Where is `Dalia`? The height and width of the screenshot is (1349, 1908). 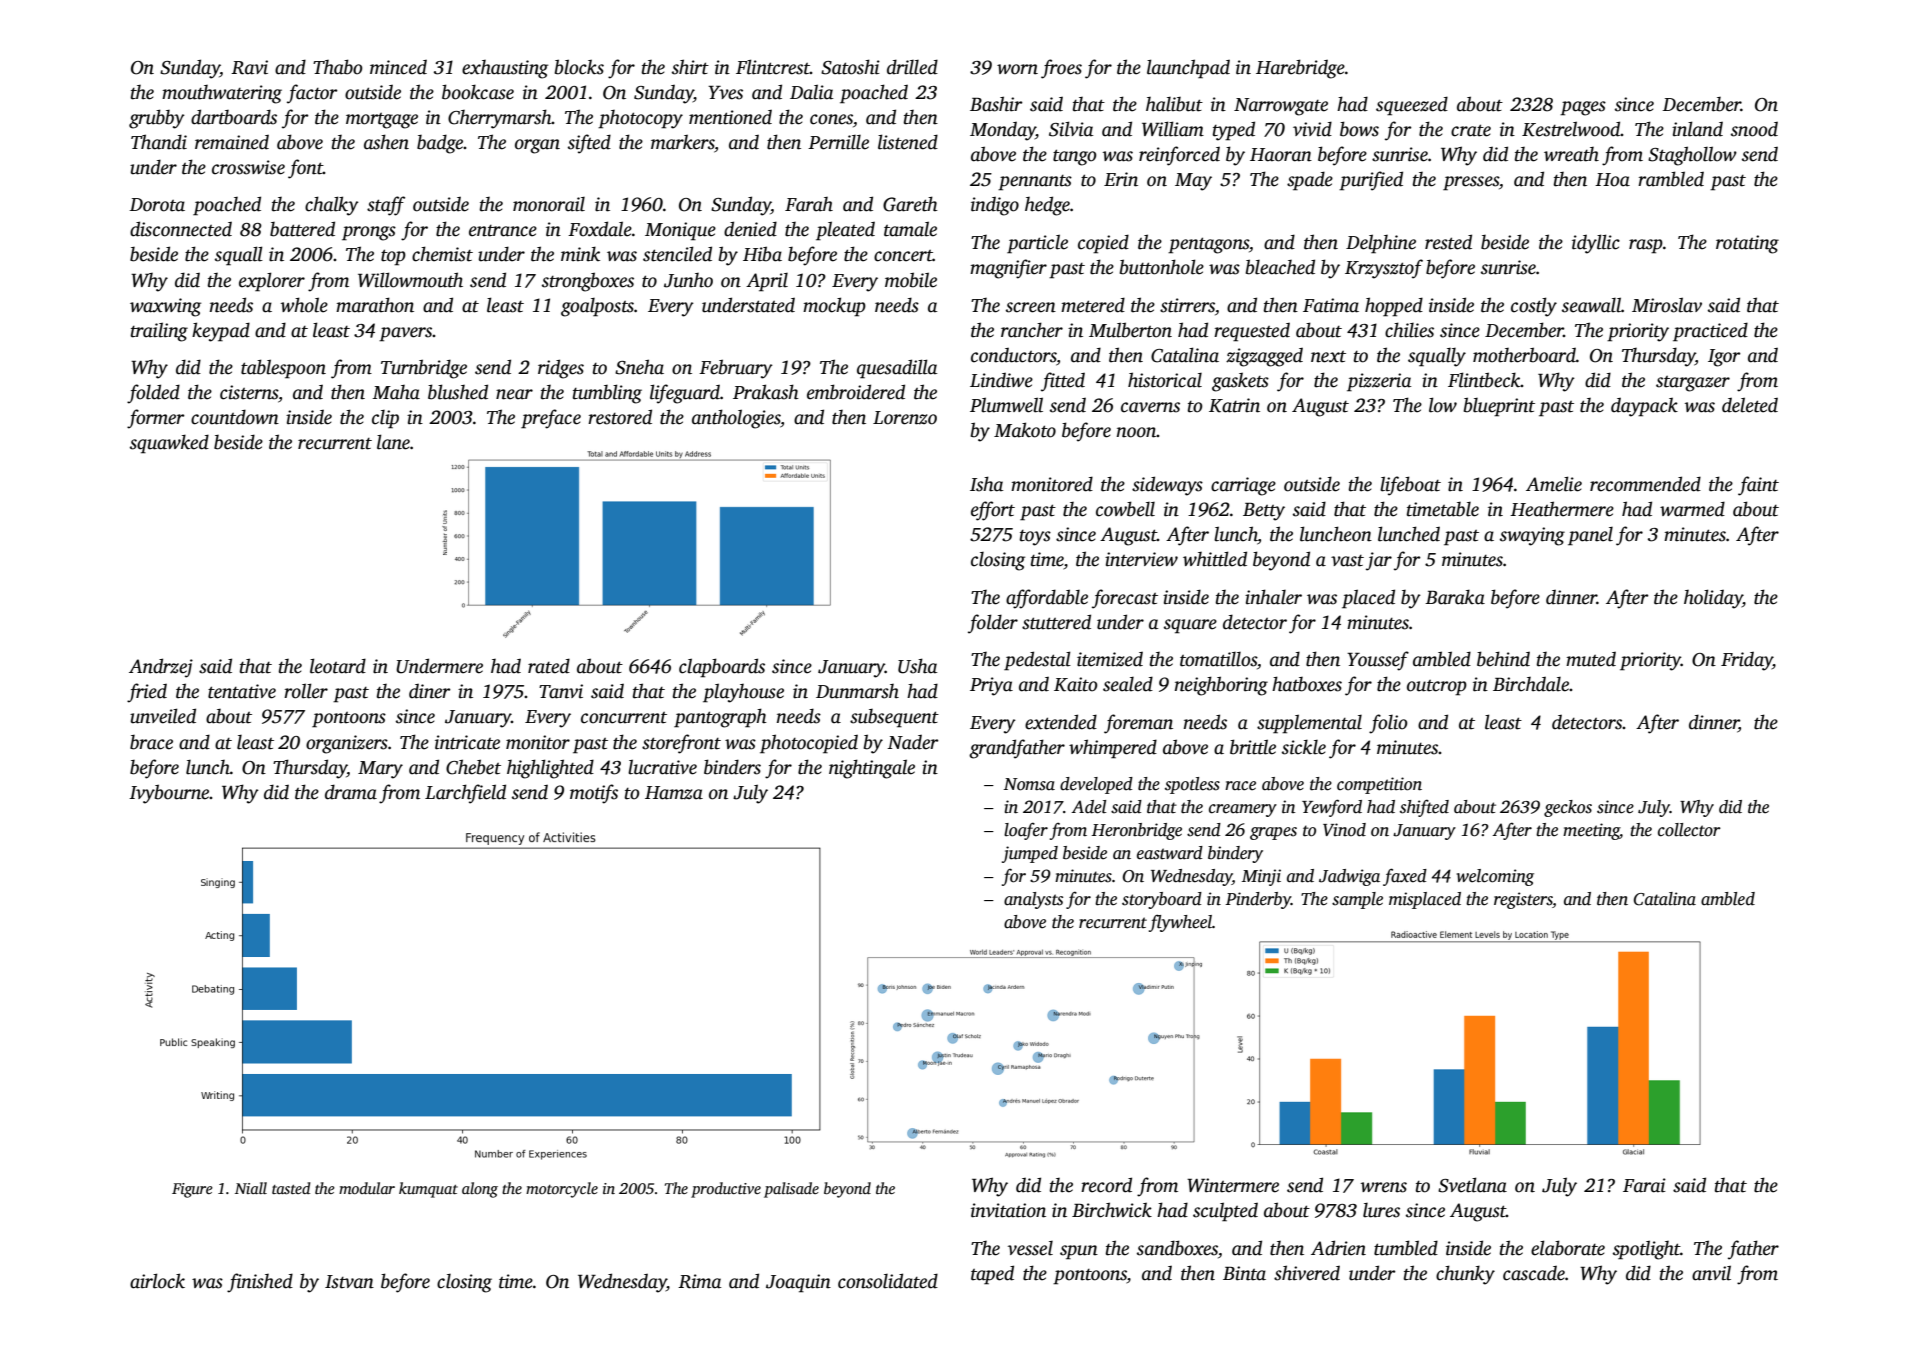
Dalia is located at coordinates (812, 92).
